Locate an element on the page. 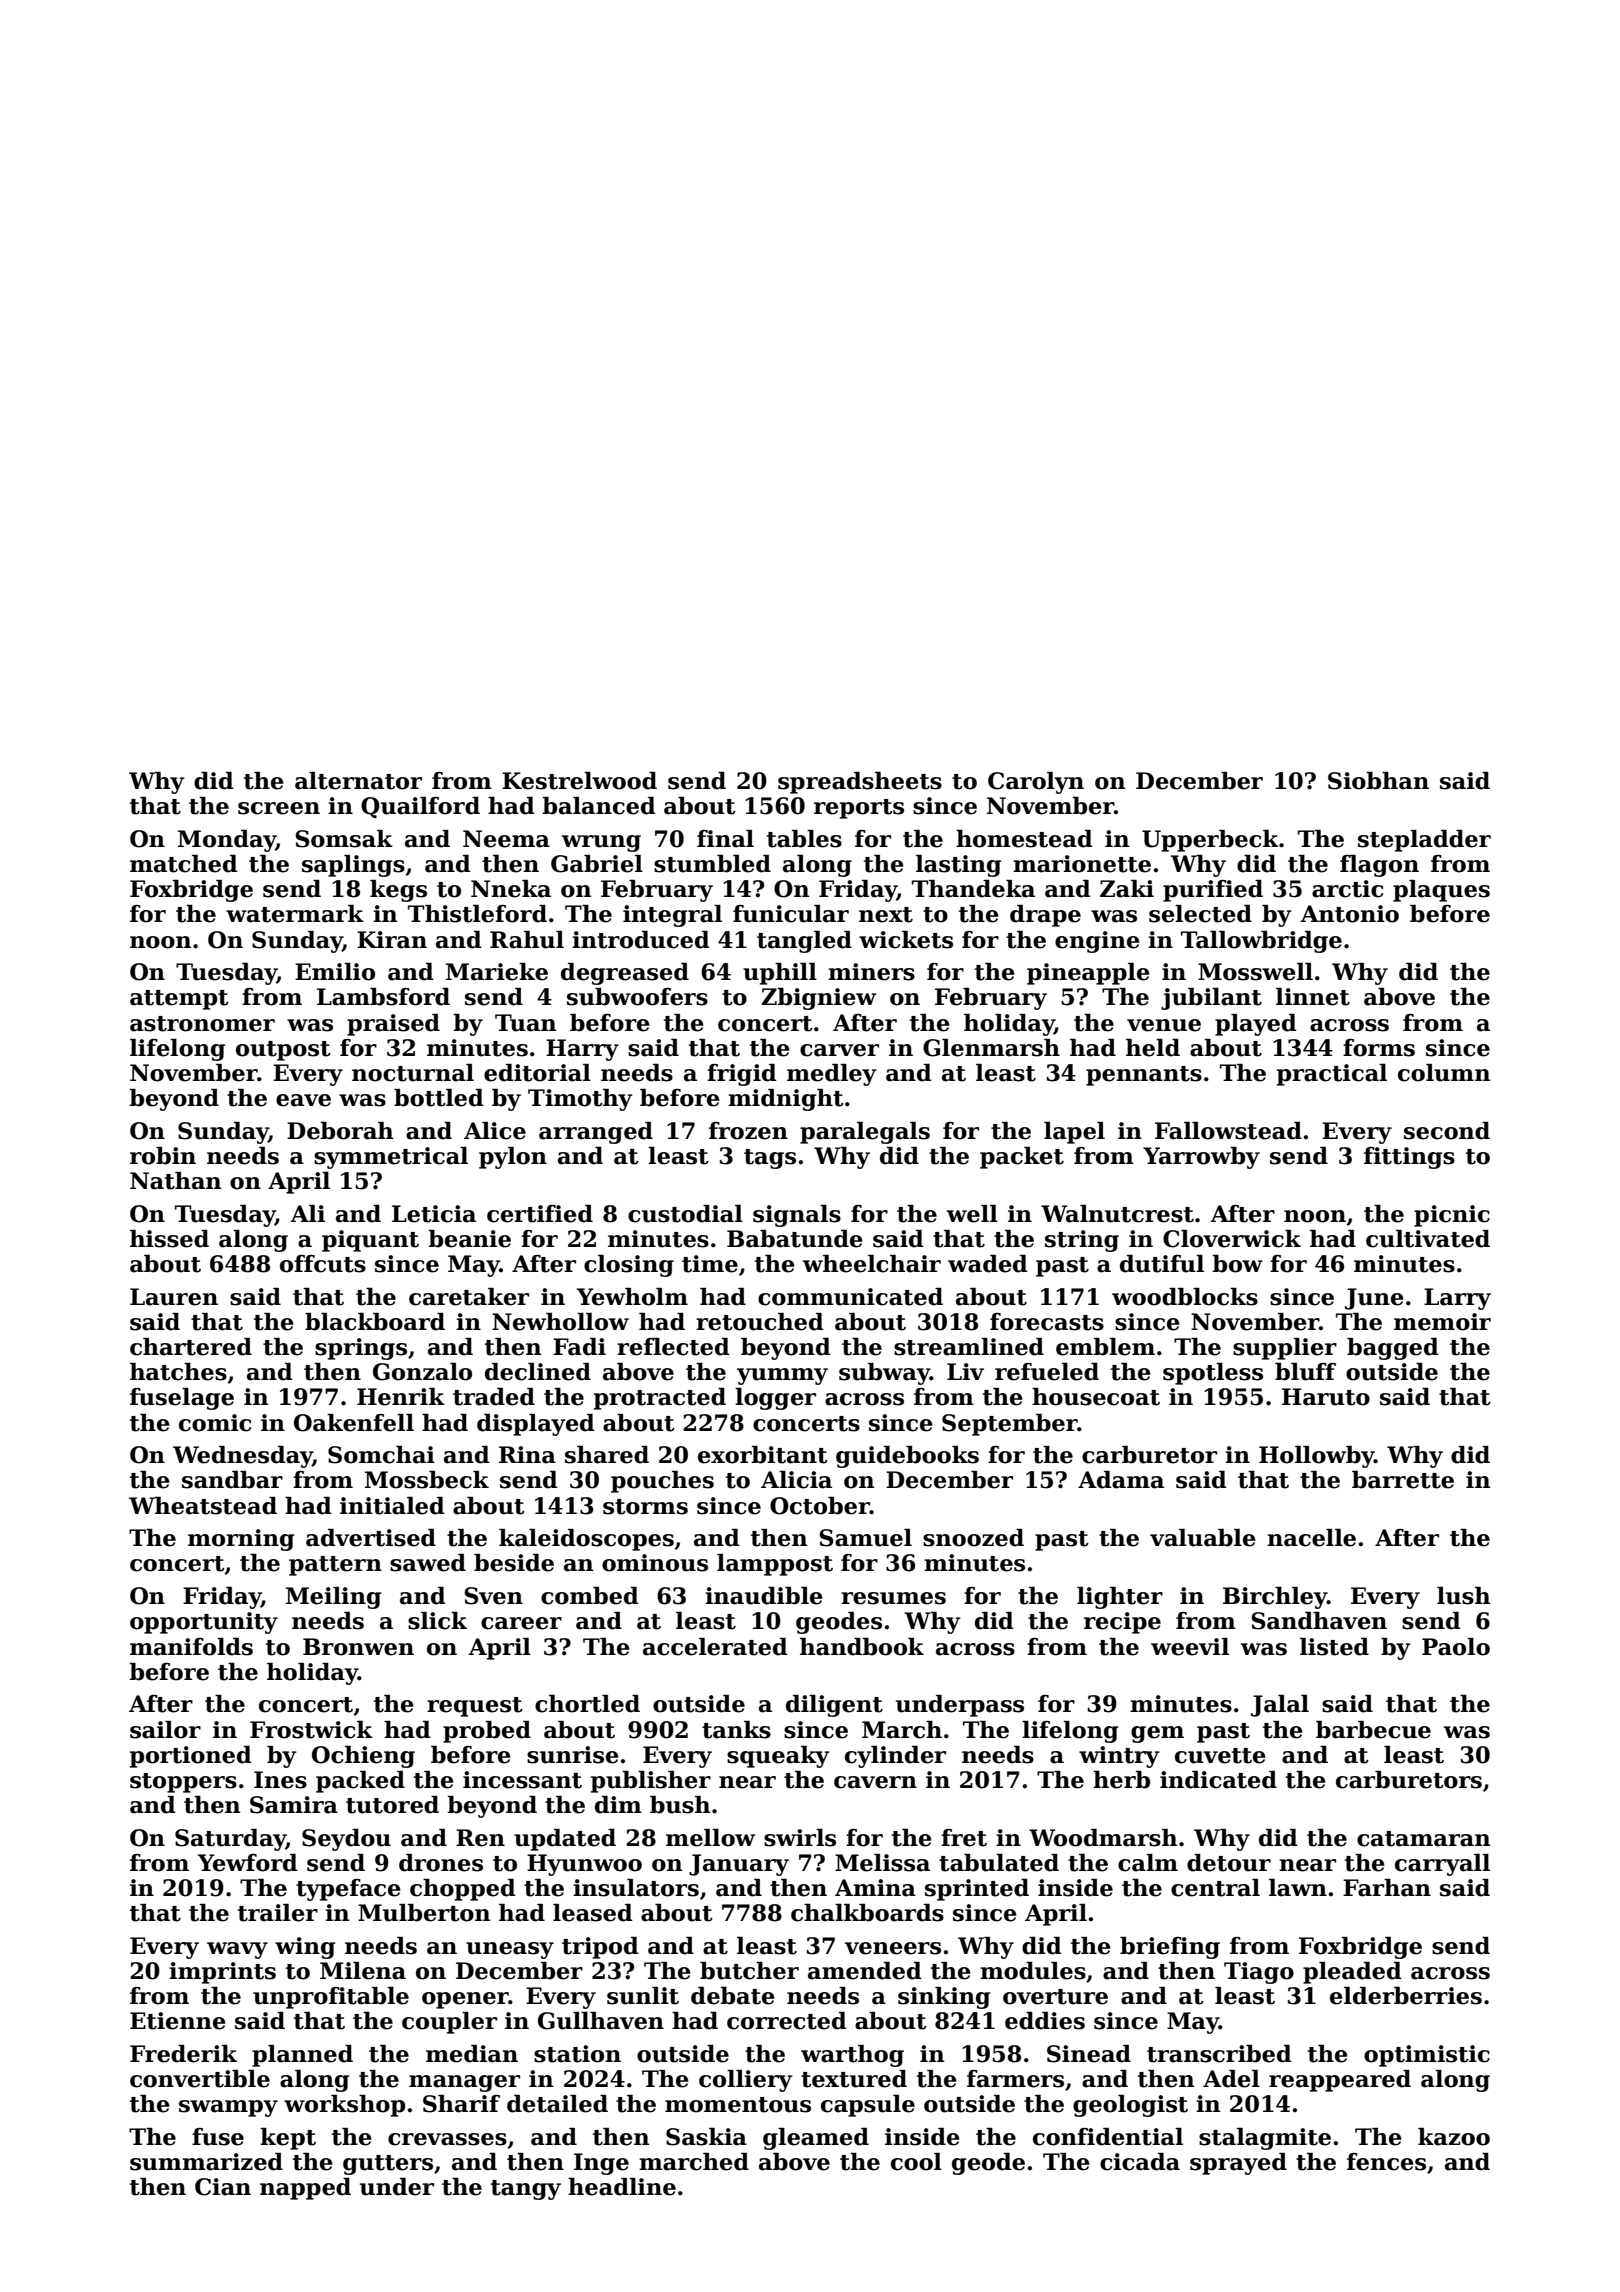 The height and width of the page is (2292, 1620). frigid is located at coordinates (742, 1075).
